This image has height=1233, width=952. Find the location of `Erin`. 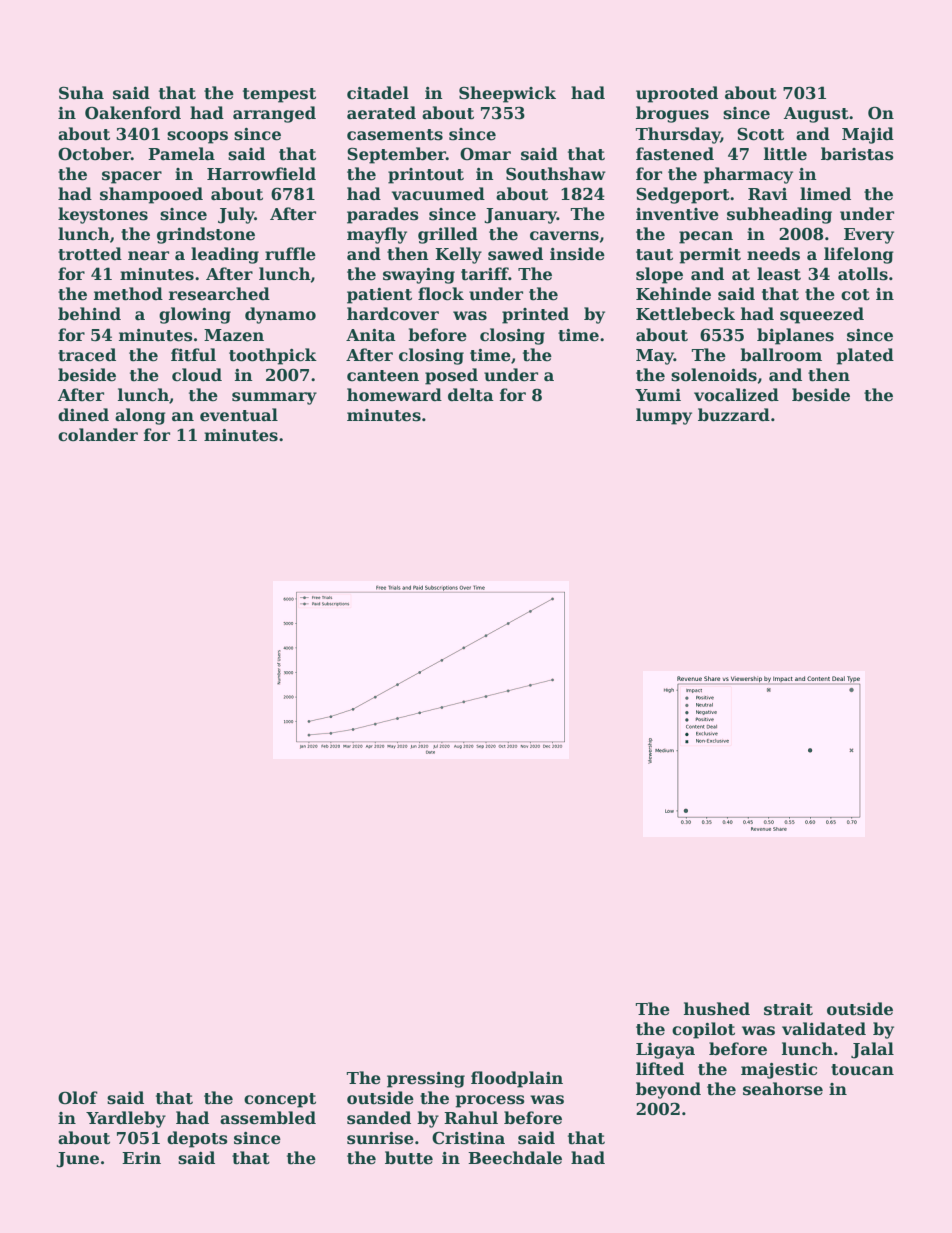

Erin is located at coordinates (141, 1158).
